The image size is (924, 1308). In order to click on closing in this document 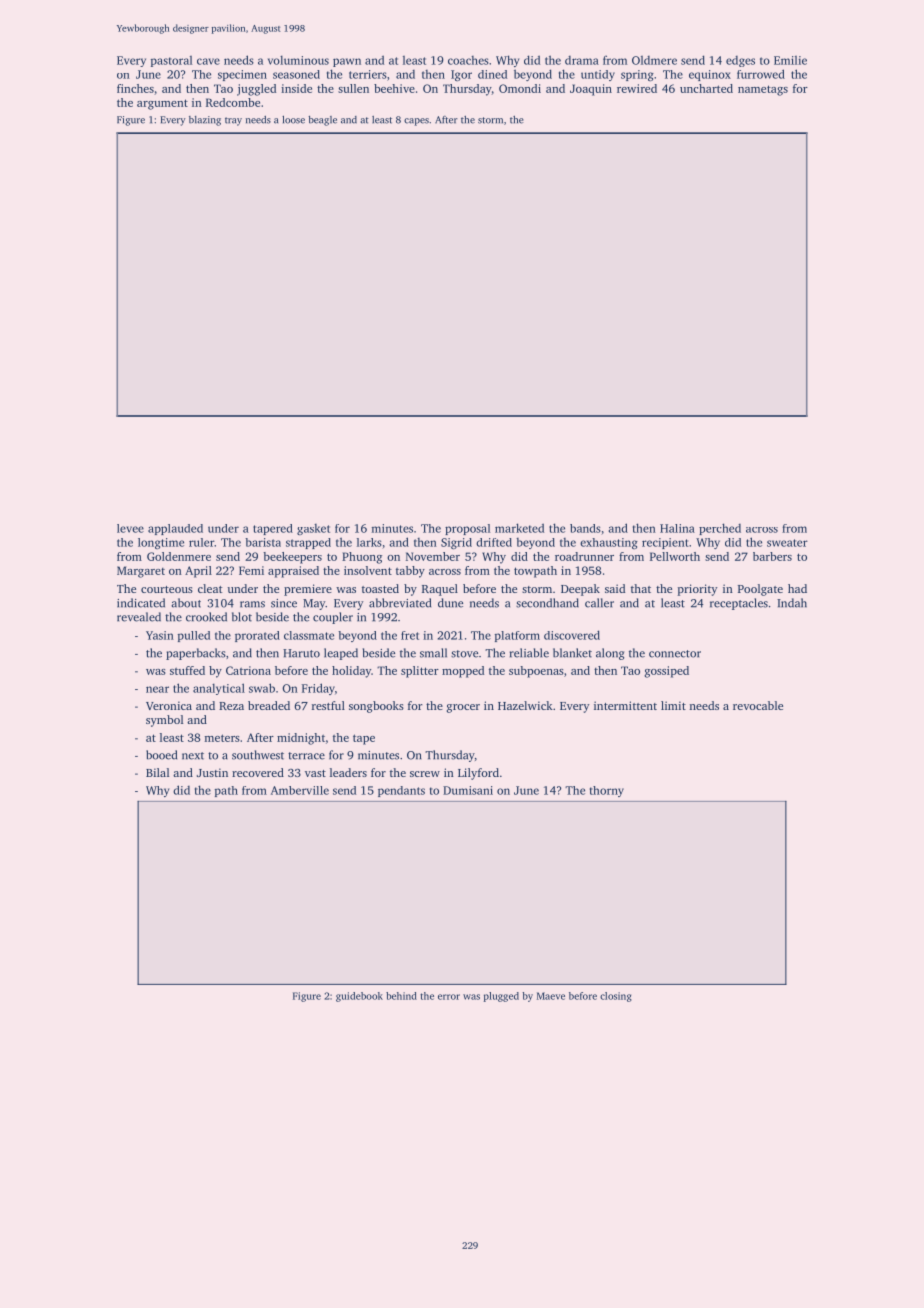, I will do `click(616, 997)`.
